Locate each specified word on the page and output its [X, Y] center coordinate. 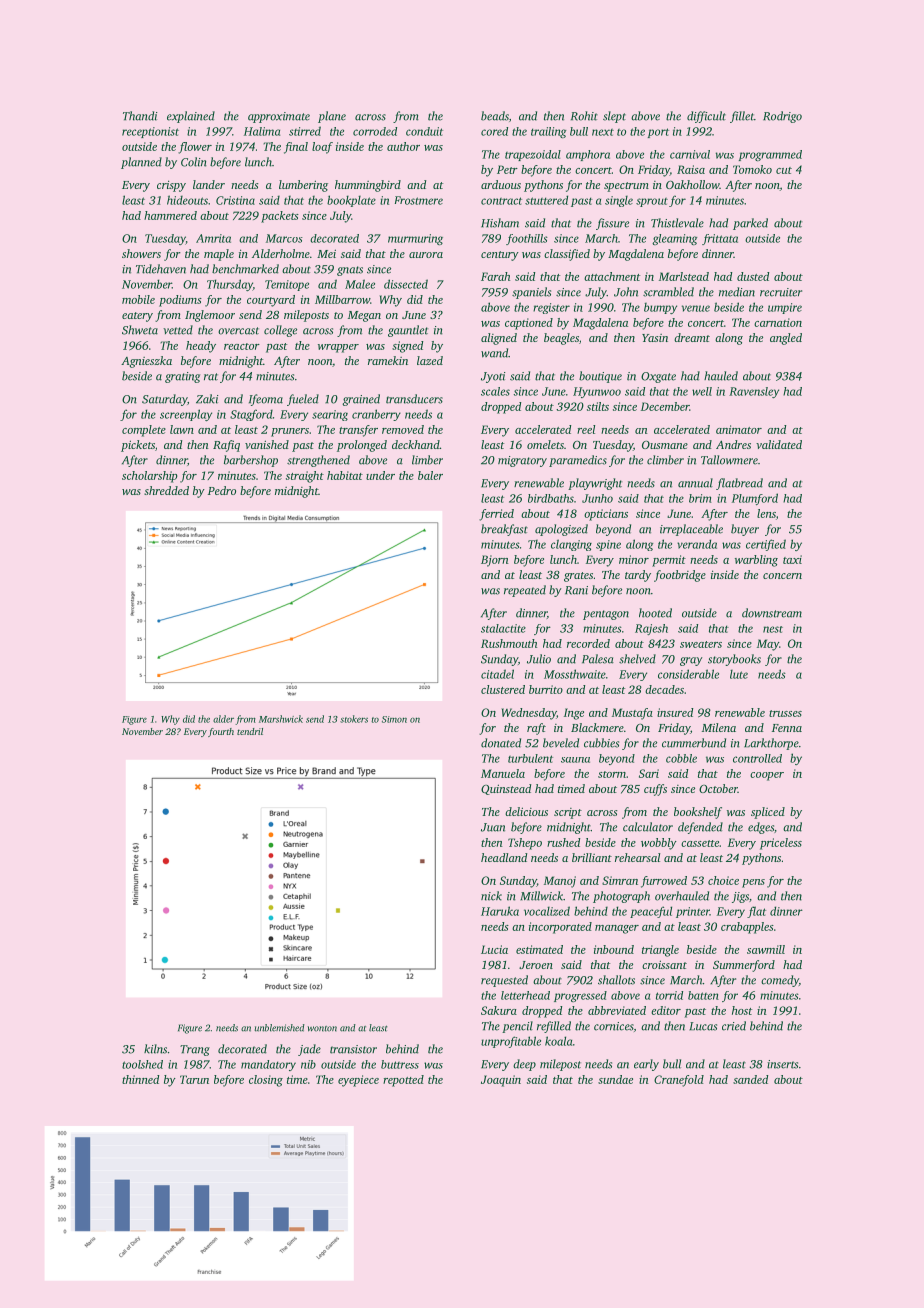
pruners [290, 432]
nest [773, 629]
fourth [221, 732]
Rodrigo [782, 117]
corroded [375, 131]
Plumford [755, 499]
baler [430, 475]
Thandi [140, 116]
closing [266, 1081]
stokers [354, 719]
